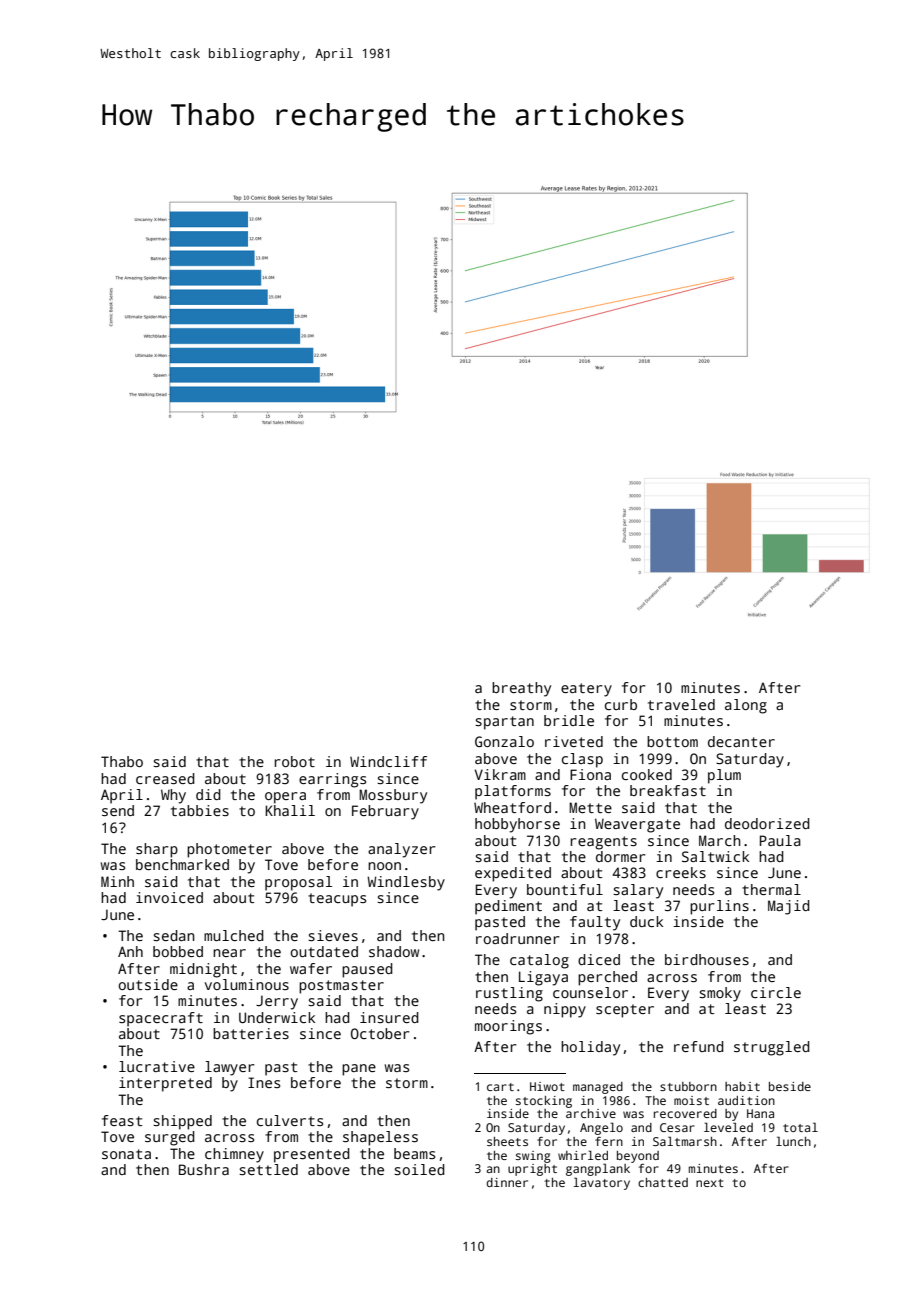 This page has height=1314, width=924. Describe the element at coordinates (294, 761) in the page. I see `robot` at that location.
